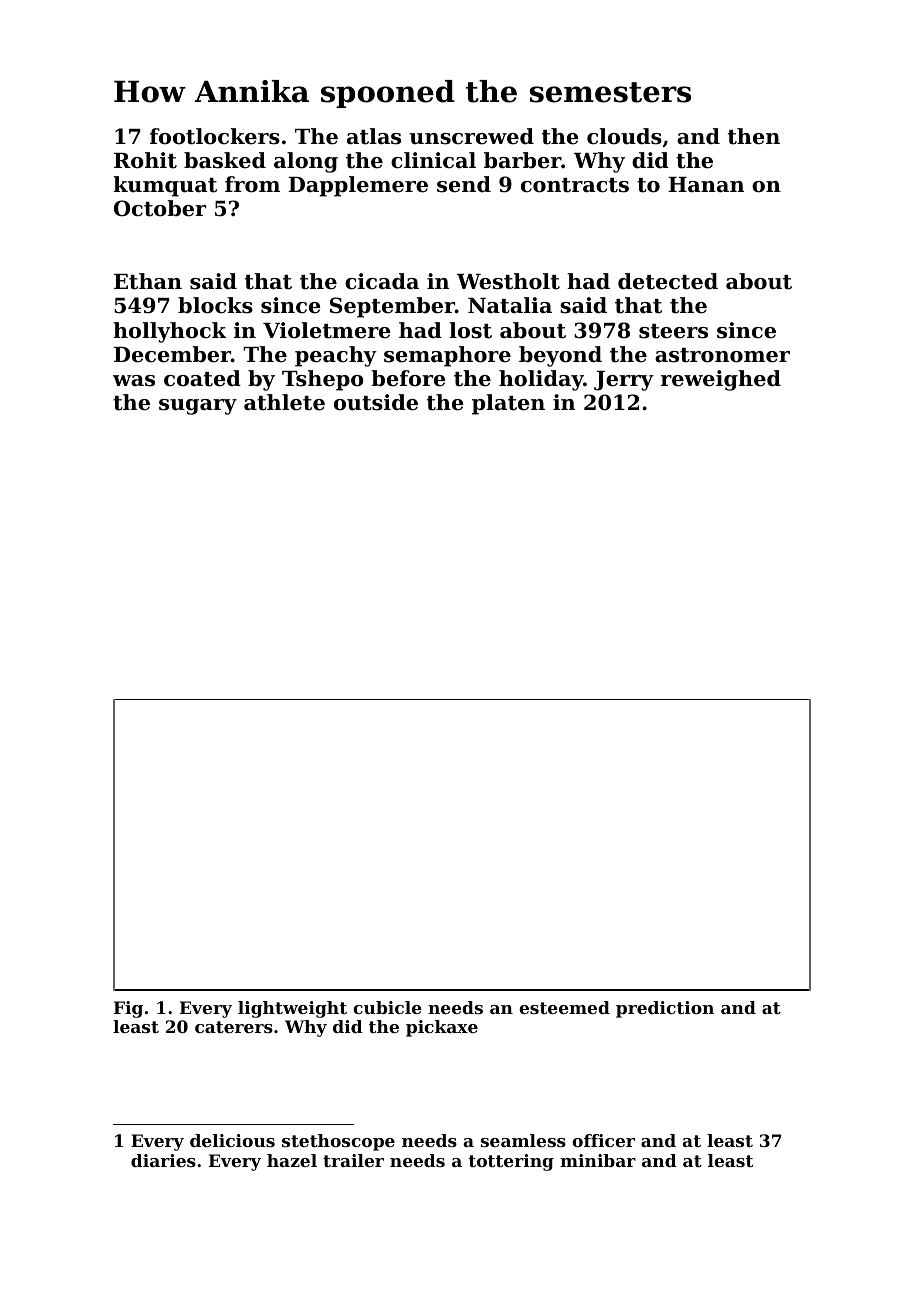 The image size is (924, 1314). What do you see at coordinates (134, 381) in the document?
I see `was` at bounding box center [134, 381].
